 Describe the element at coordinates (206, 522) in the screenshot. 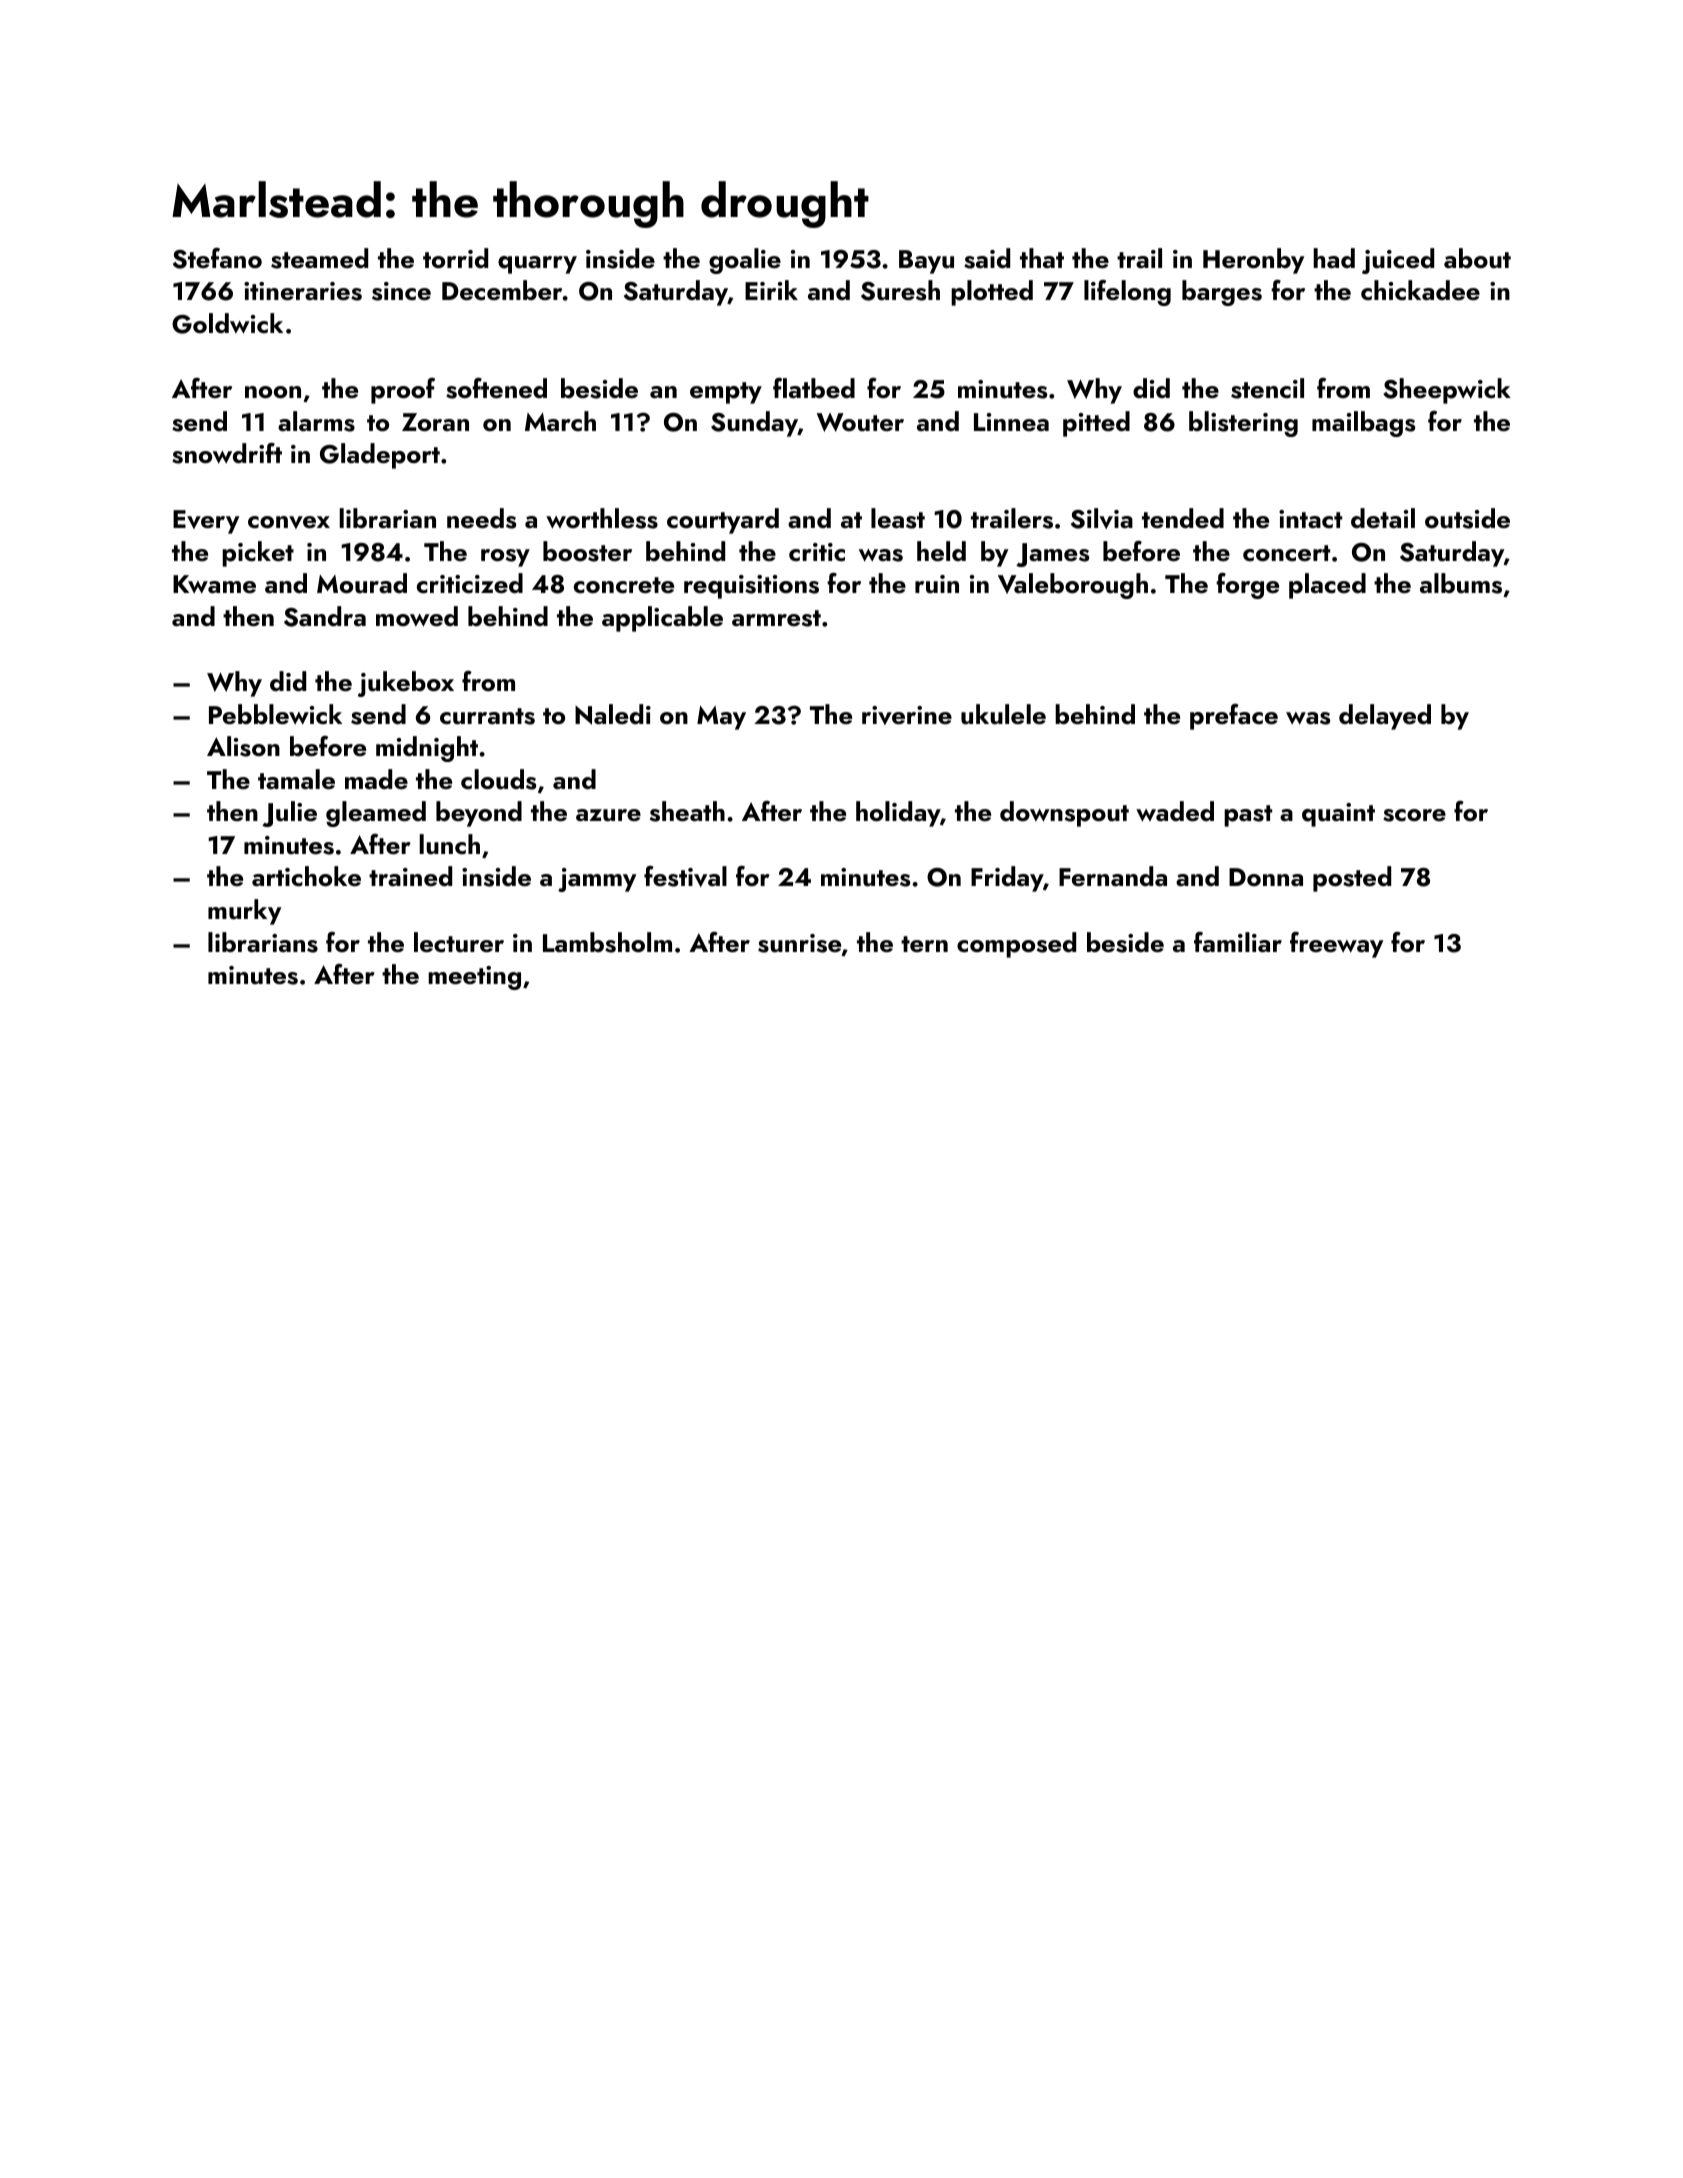

I see `Every` at that location.
